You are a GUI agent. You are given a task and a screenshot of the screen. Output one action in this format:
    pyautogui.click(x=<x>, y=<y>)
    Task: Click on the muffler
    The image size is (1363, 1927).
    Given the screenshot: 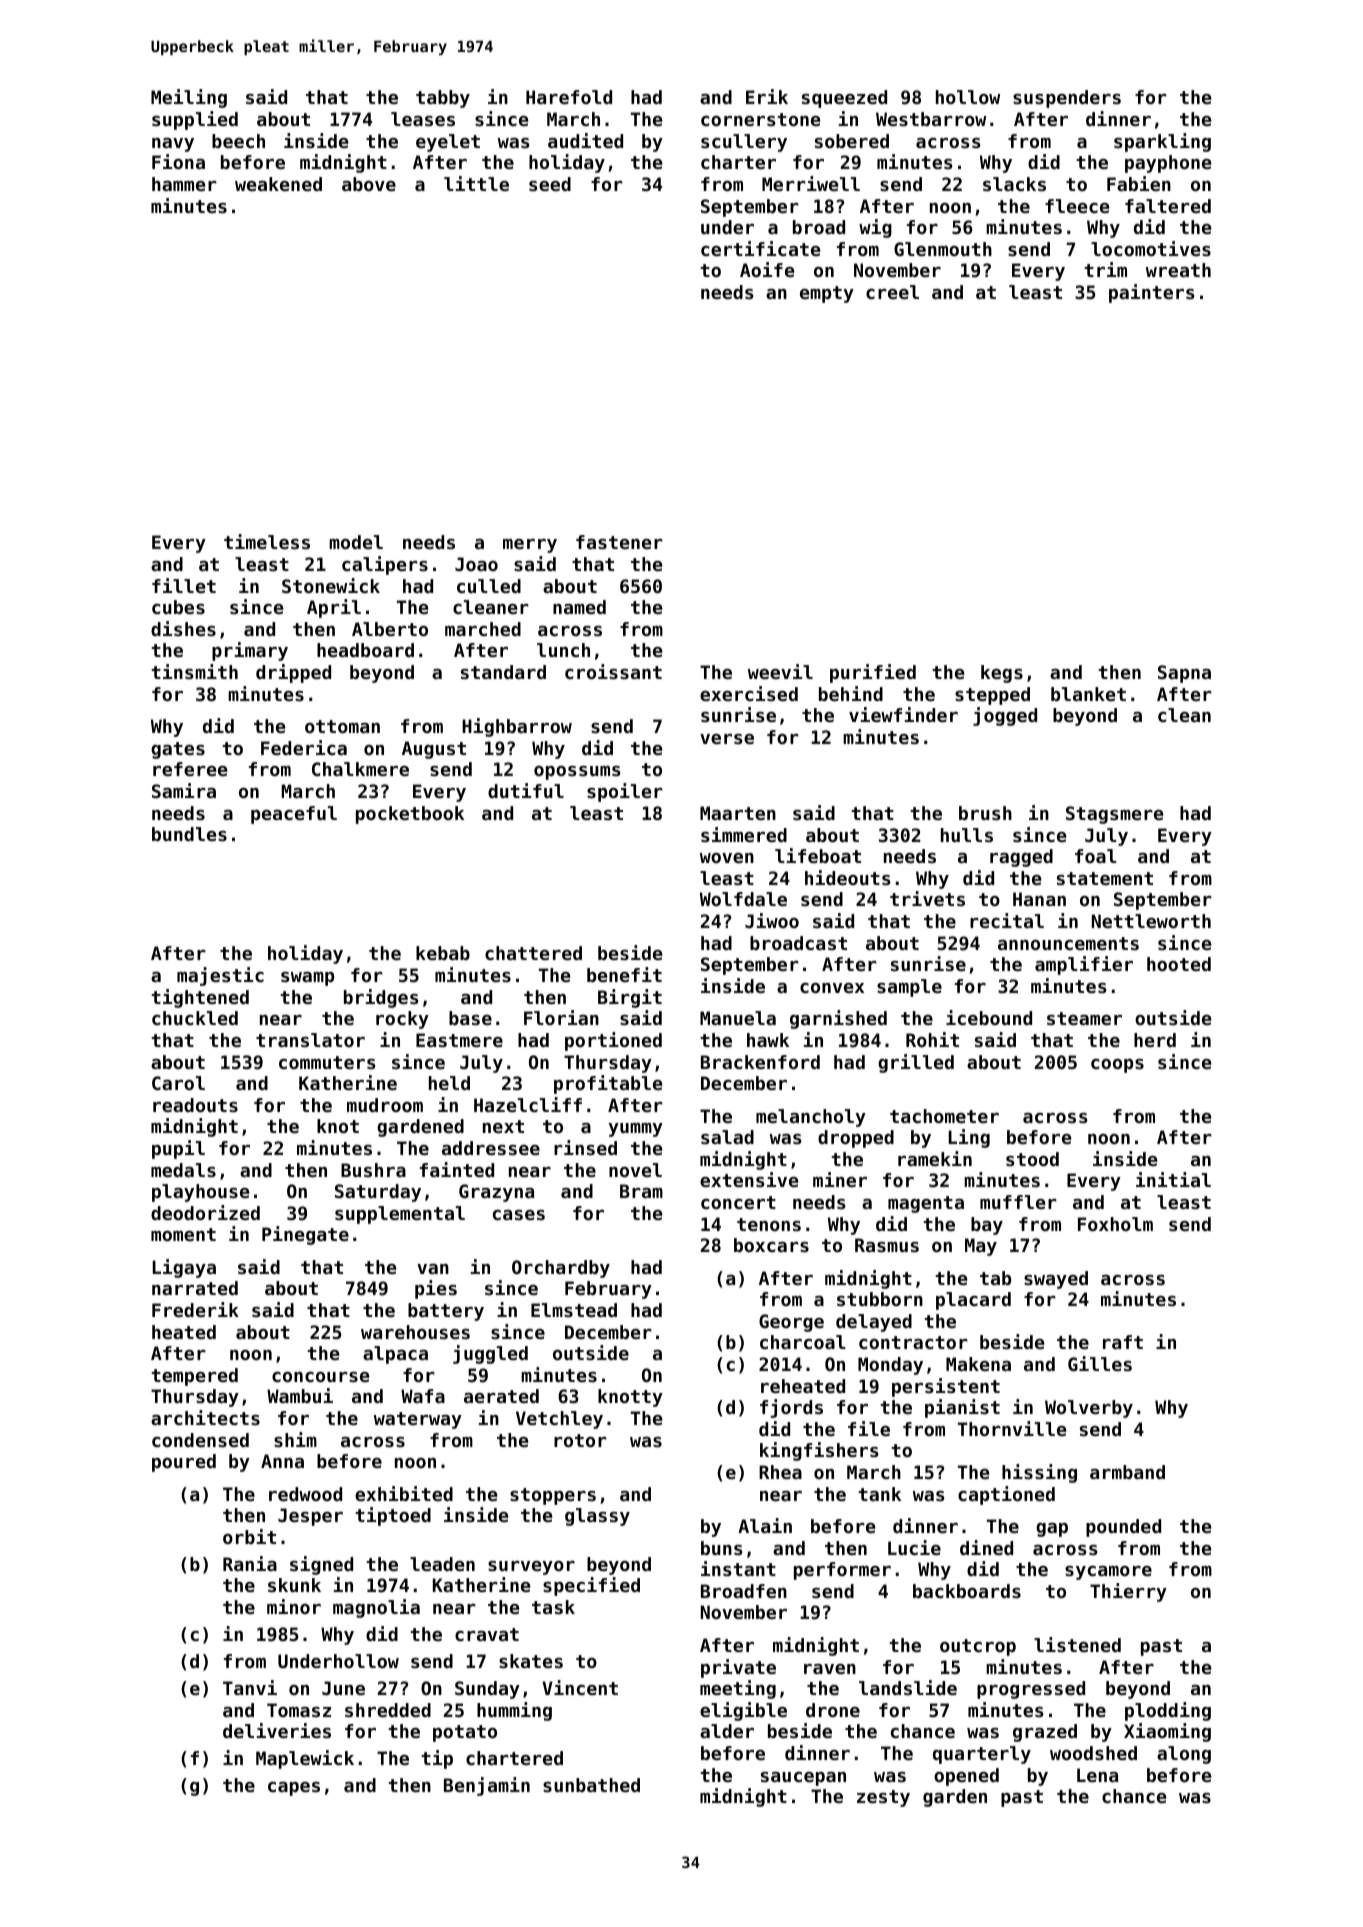 What is the action you would take?
    pyautogui.click(x=1018, y=1202)
